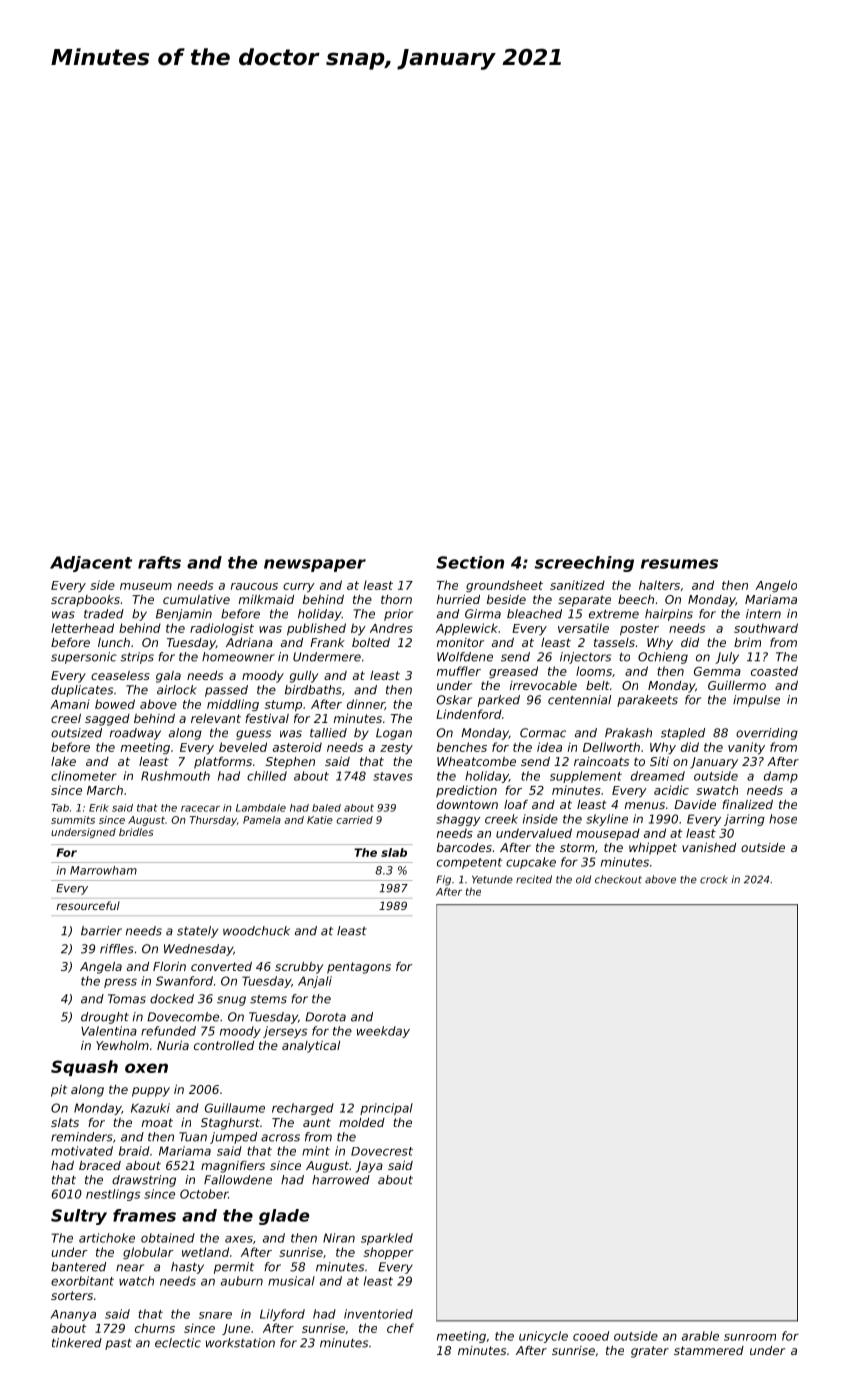 The height and width of the document is (1400, 849). What do you see at coordinates (85, 601) in the document?
I see `scrapbooks` at bounding box center [85, 601].
